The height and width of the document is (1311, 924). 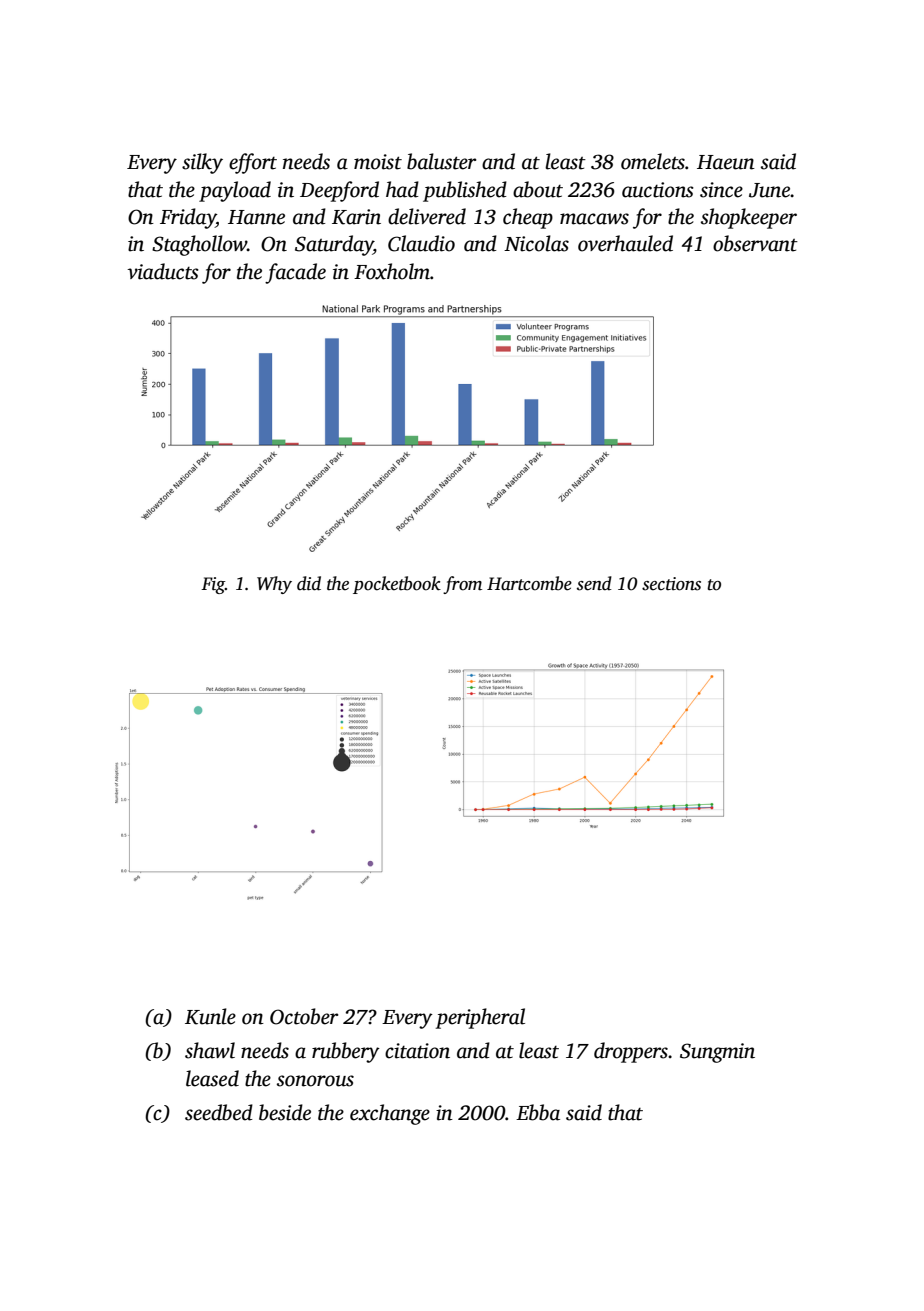 I want to click on pocketbook, so click(x=397, y=585).
